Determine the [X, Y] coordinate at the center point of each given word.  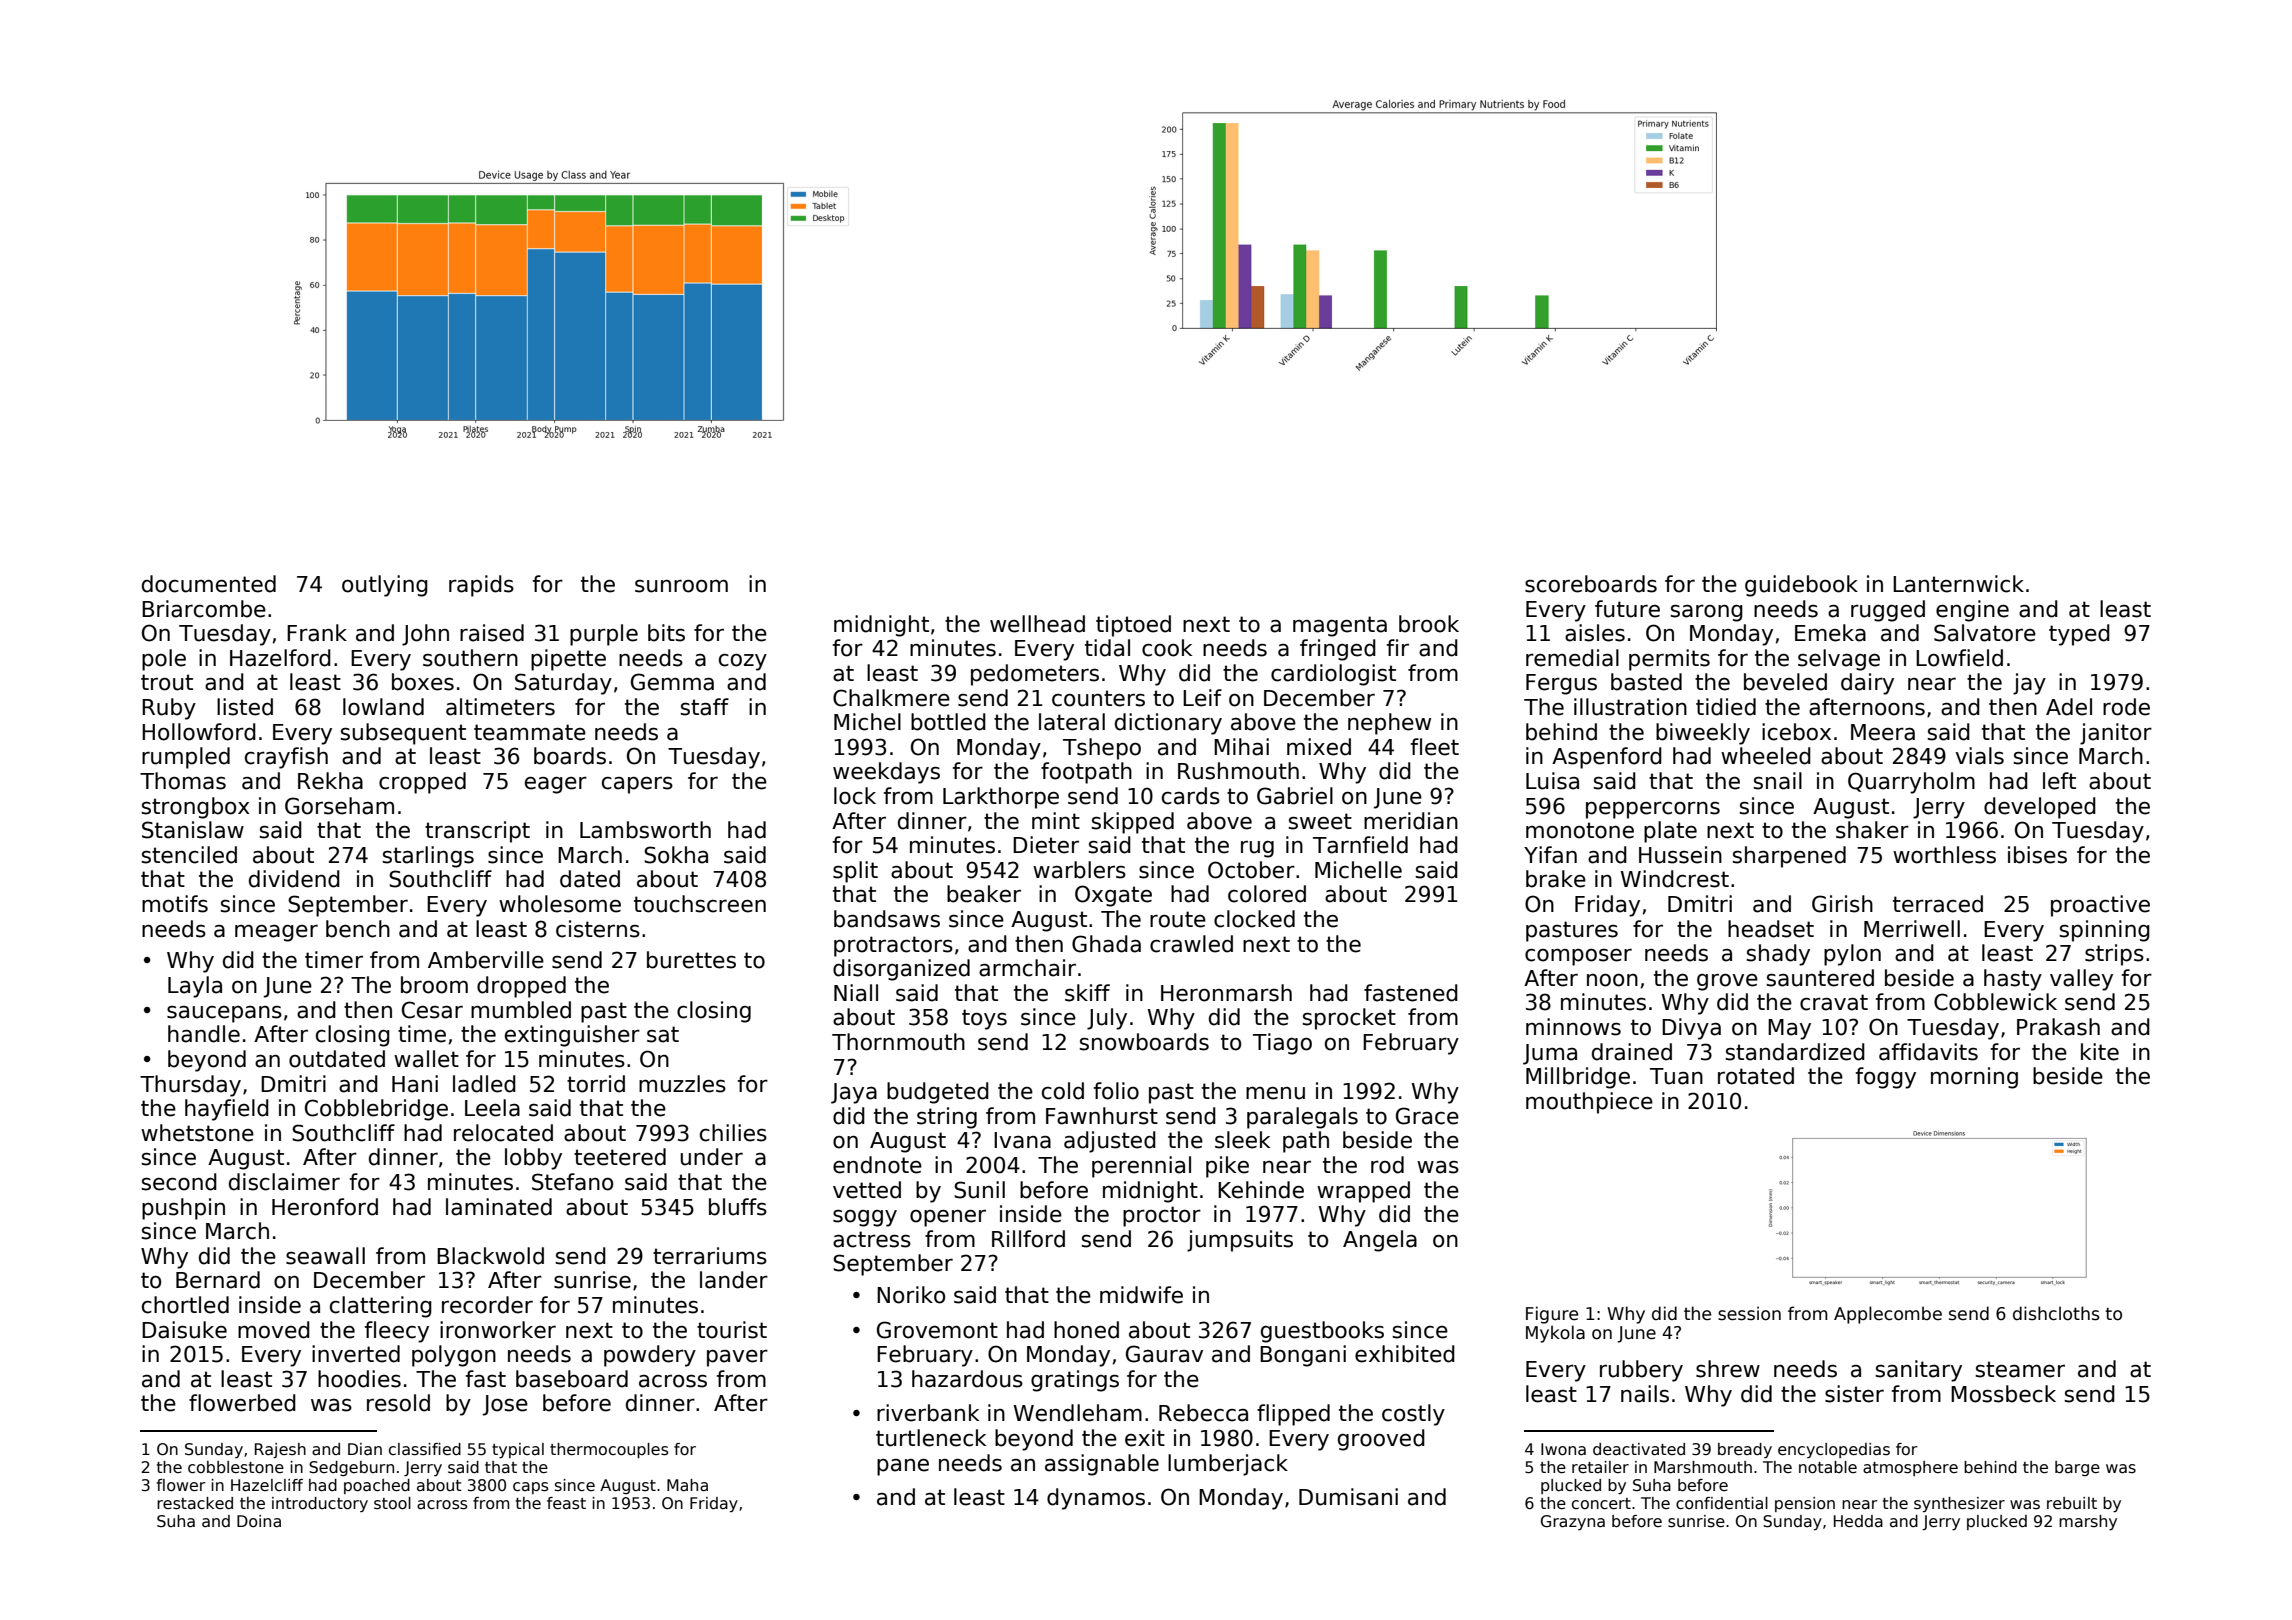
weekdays [886, 773]
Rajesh [280, 1450]
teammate [530, 732]
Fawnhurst [1102, 1116]
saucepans [224, 1014]
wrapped [1363, 1192]
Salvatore [1985, 633]
